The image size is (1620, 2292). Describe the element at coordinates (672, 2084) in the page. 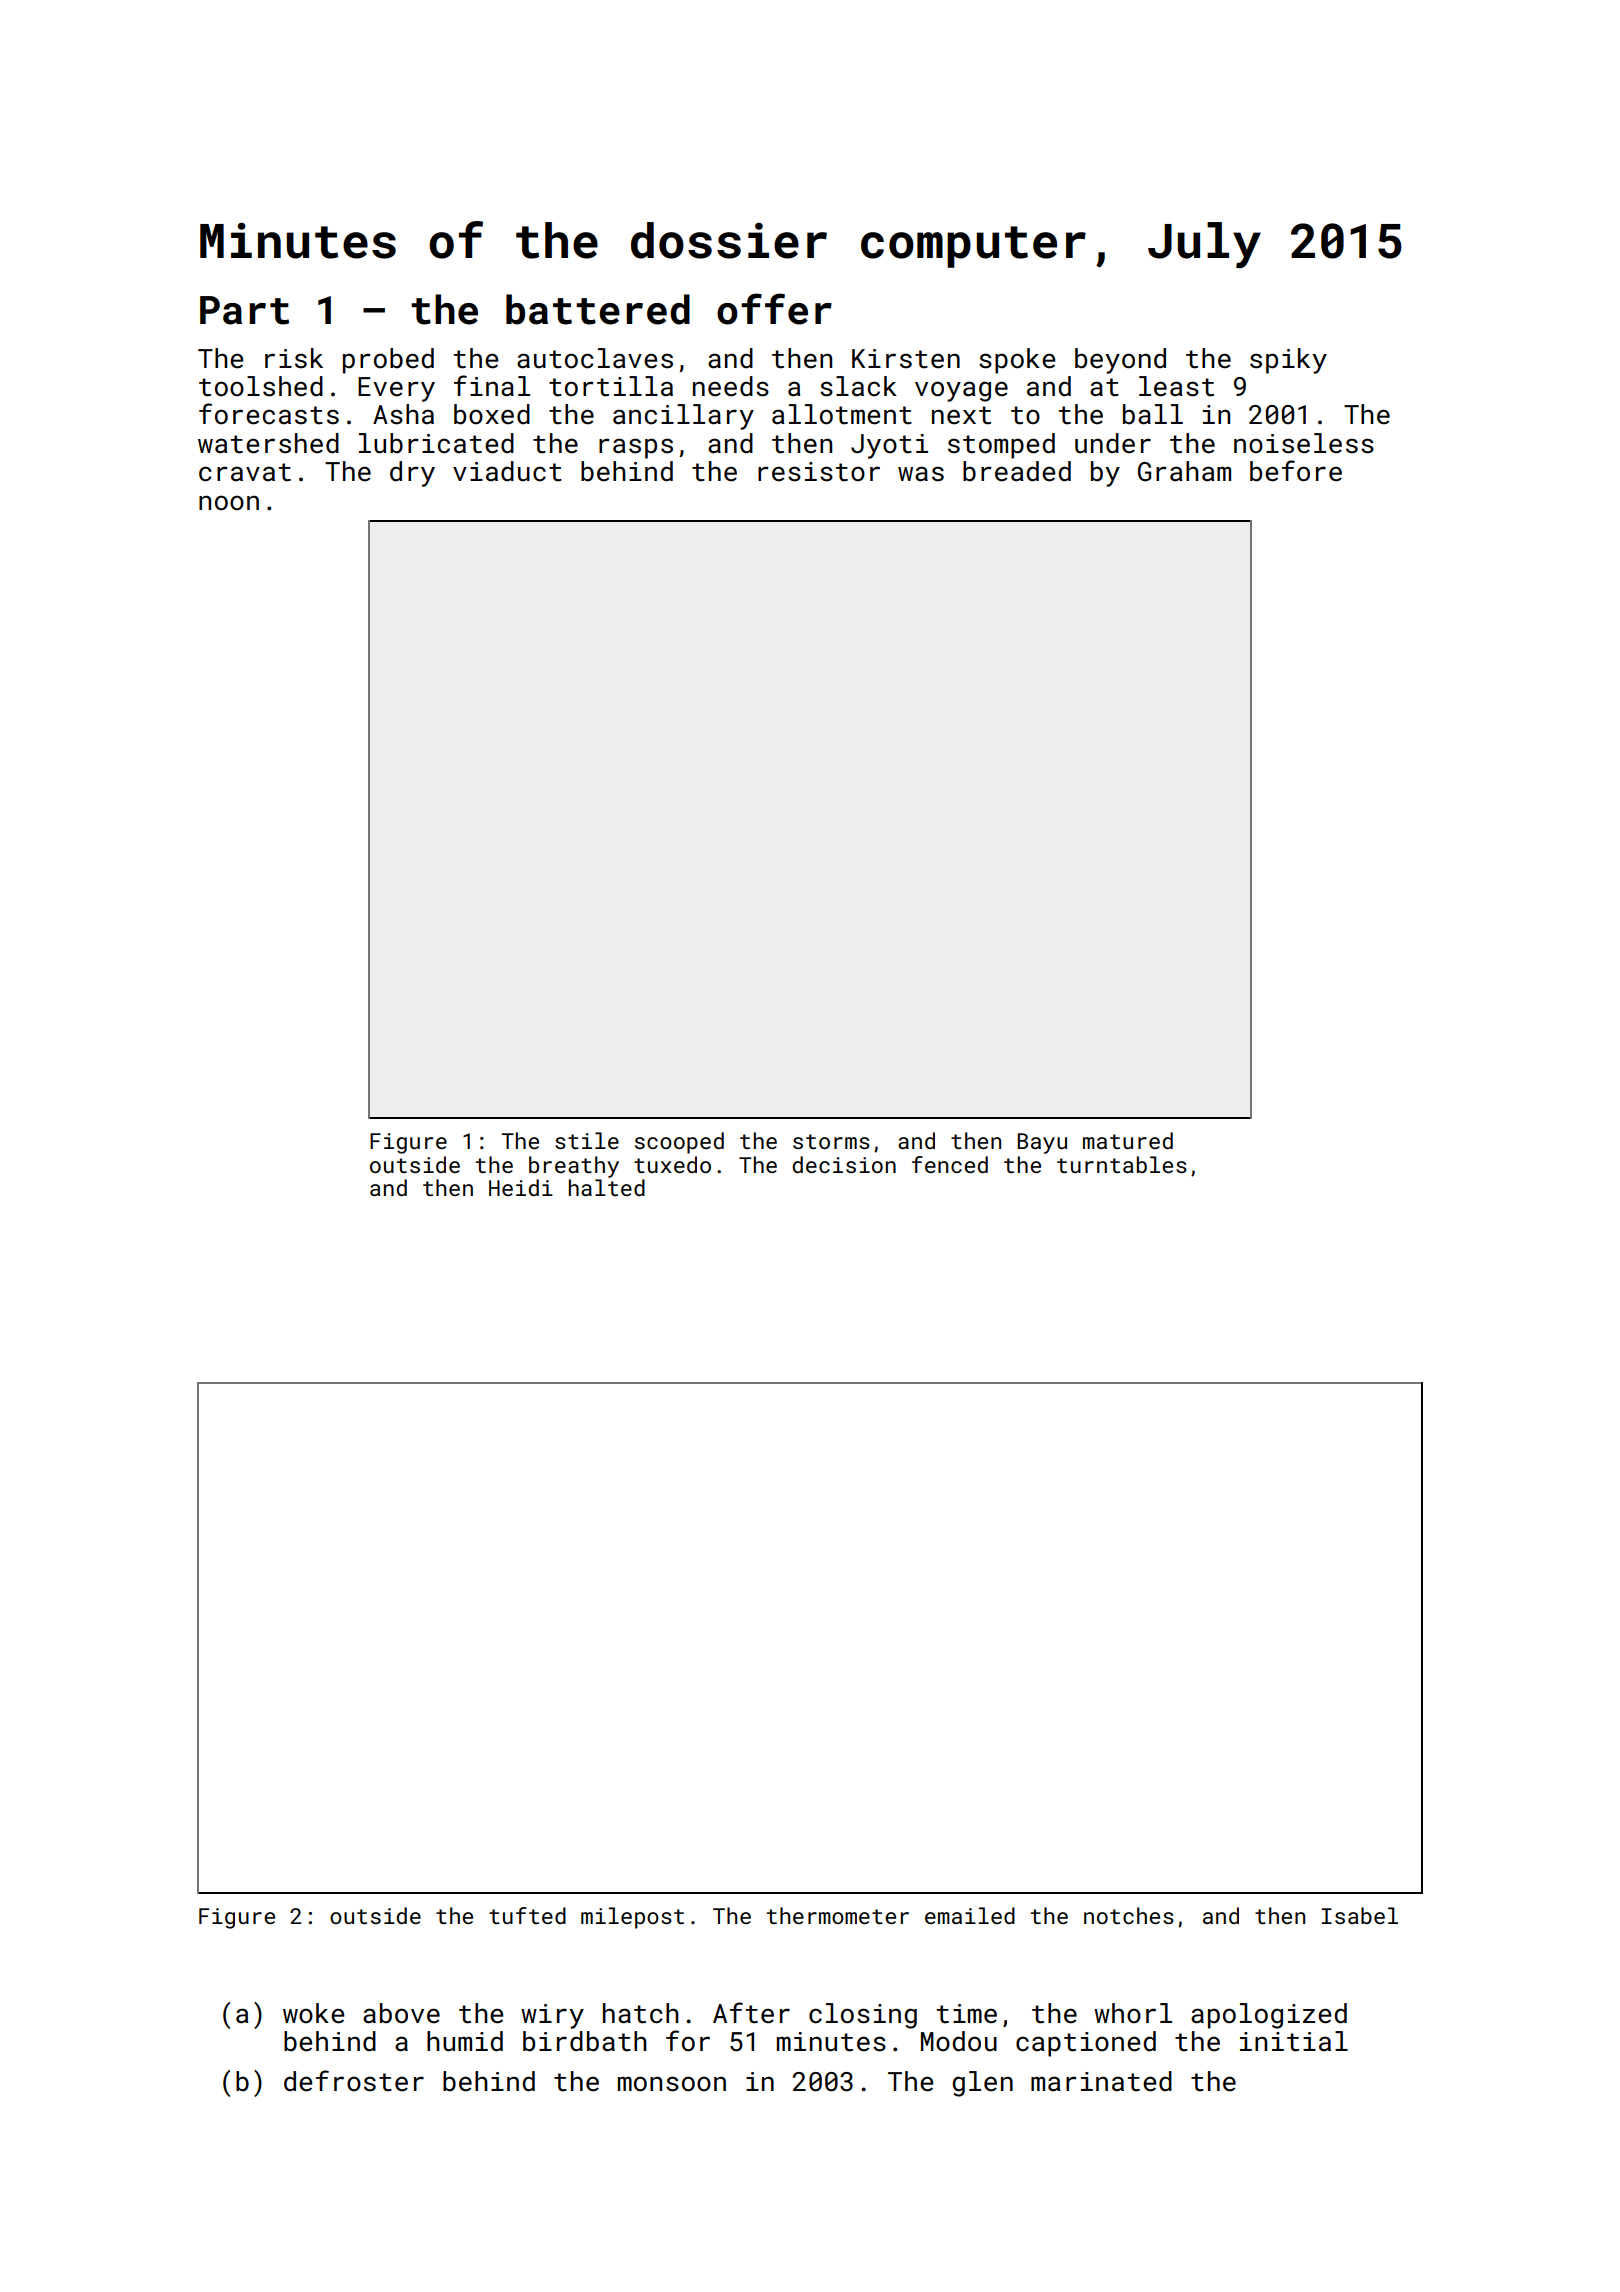

I see `monsoon` at that location.
